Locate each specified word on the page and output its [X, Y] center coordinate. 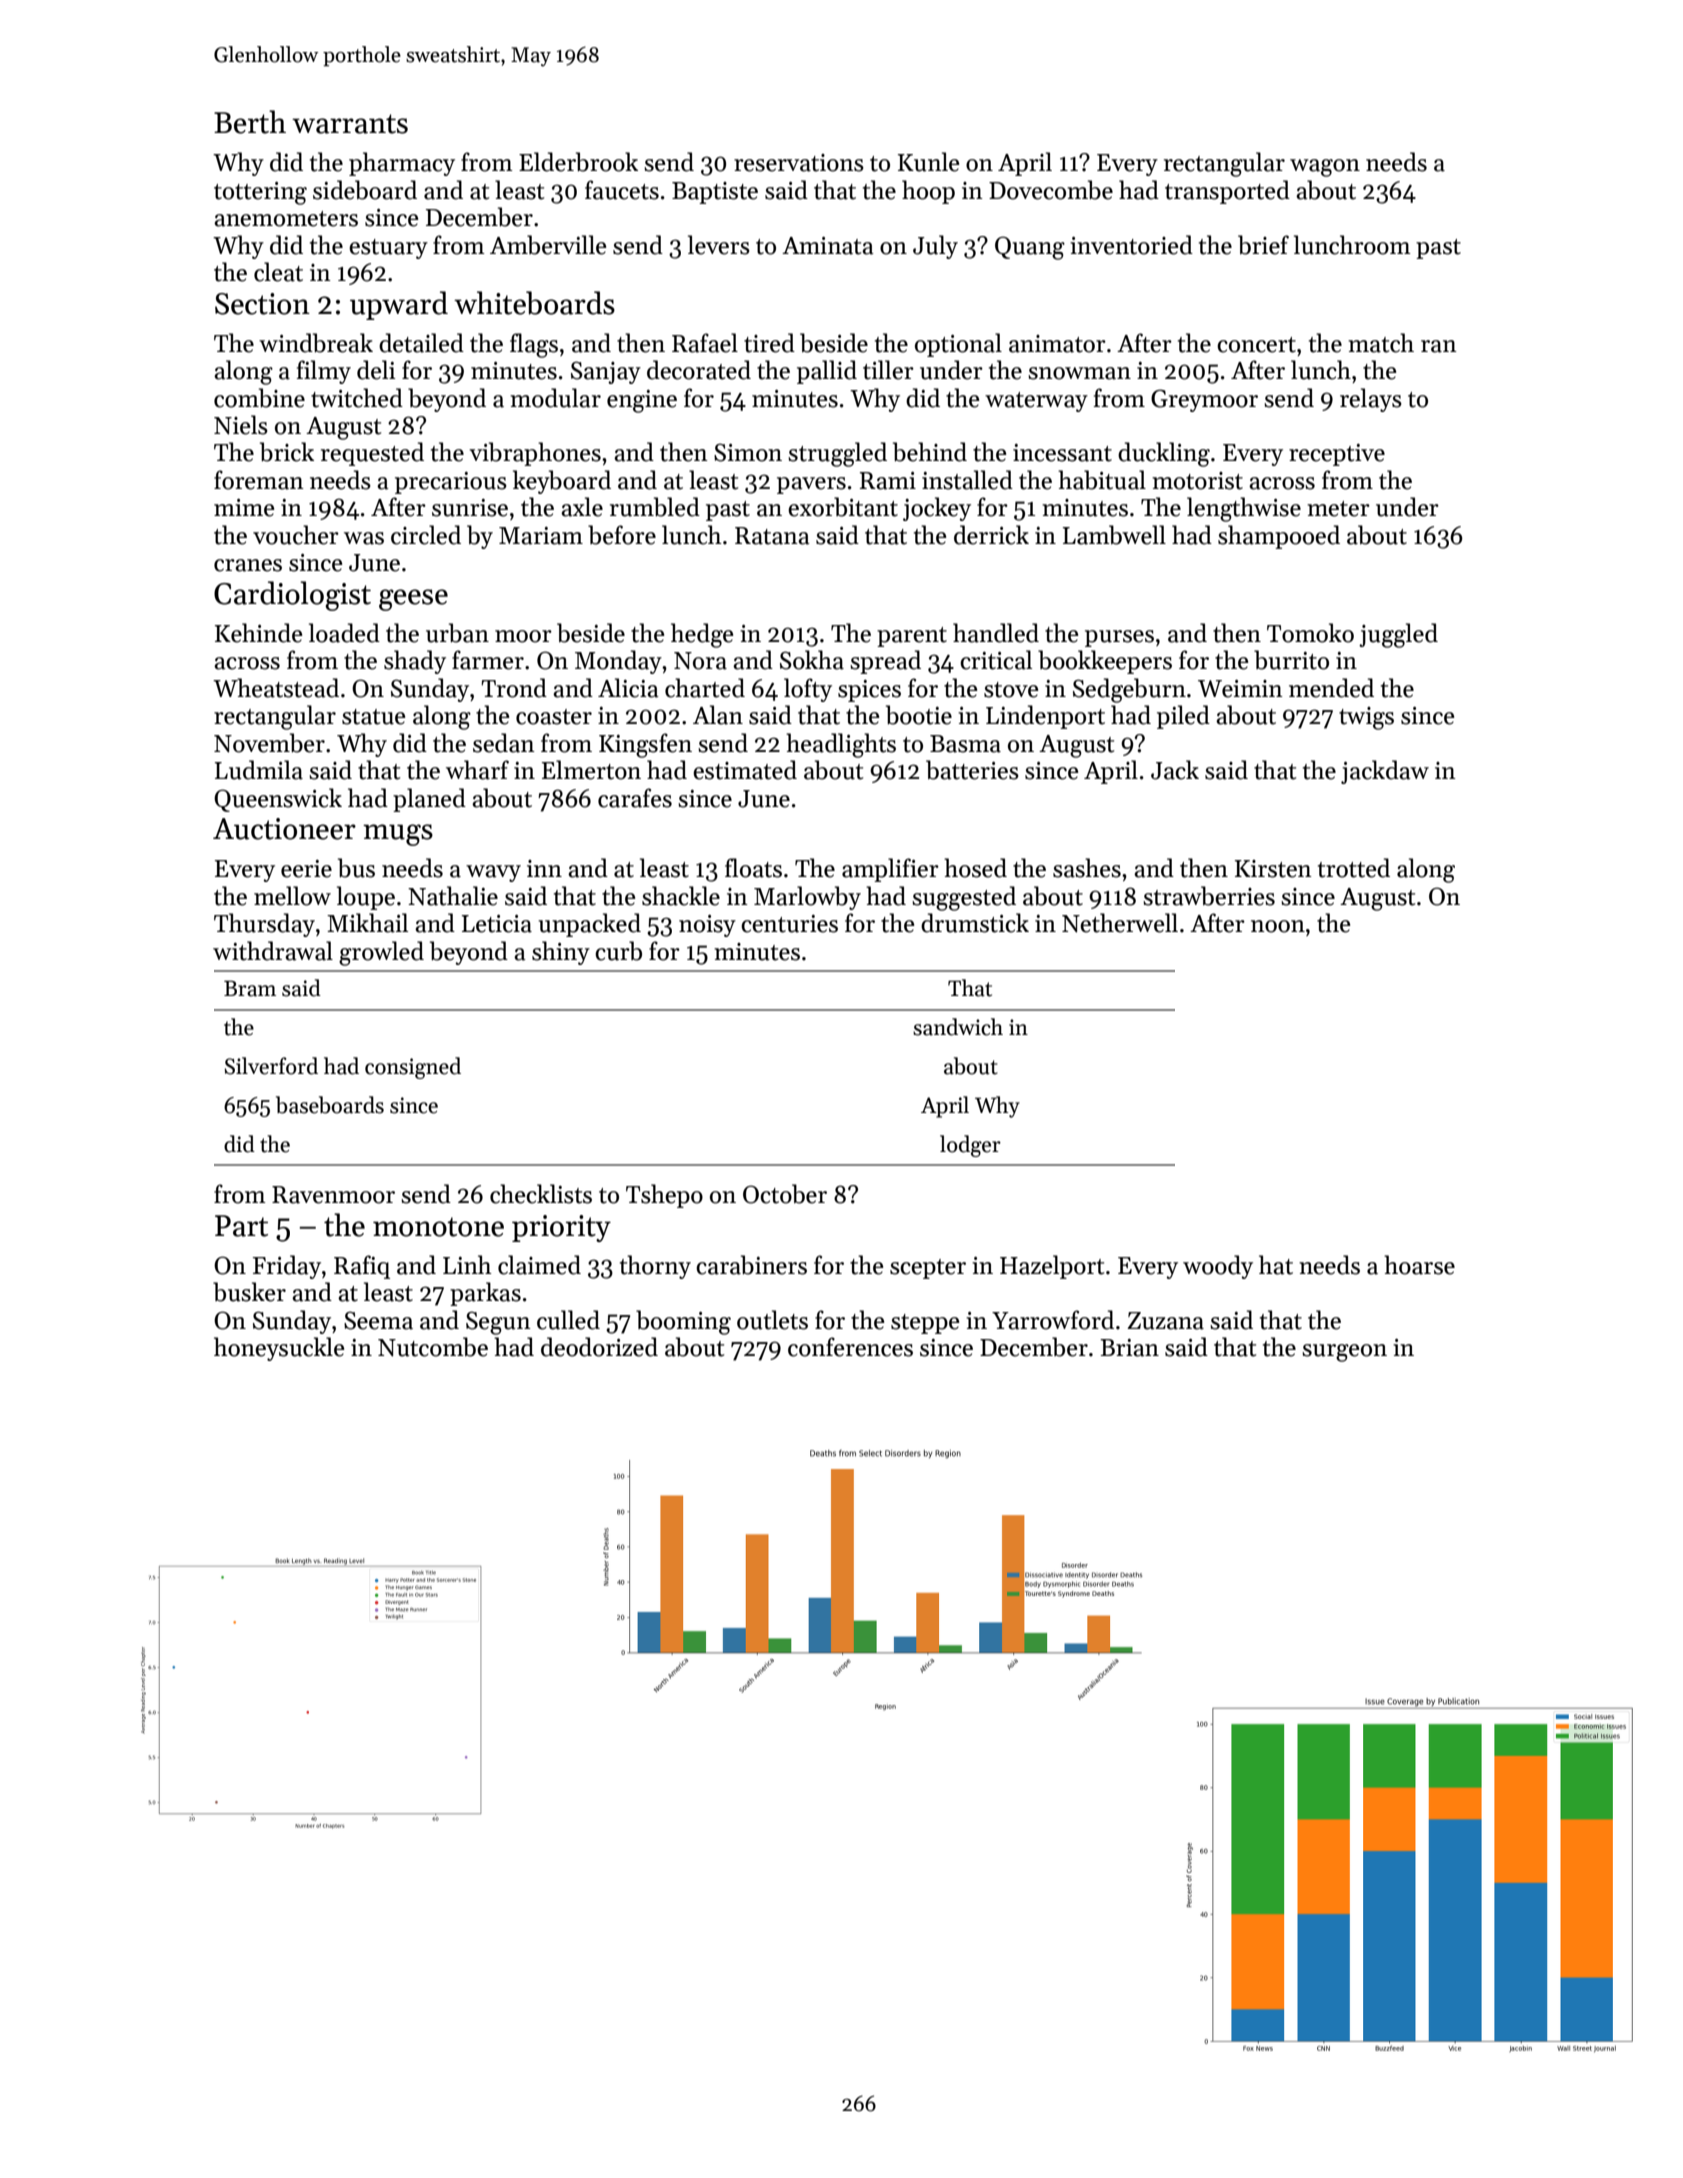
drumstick [975, 923]
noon [1278, 926]
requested [372, 454]
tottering [260, 193]
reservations [799, 163]
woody [1218, 1267]
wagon [1325, 168]
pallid [827, 372]
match [1381, 343]
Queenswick [278, 800]
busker [249, 1292]
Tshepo [664, 1196]
